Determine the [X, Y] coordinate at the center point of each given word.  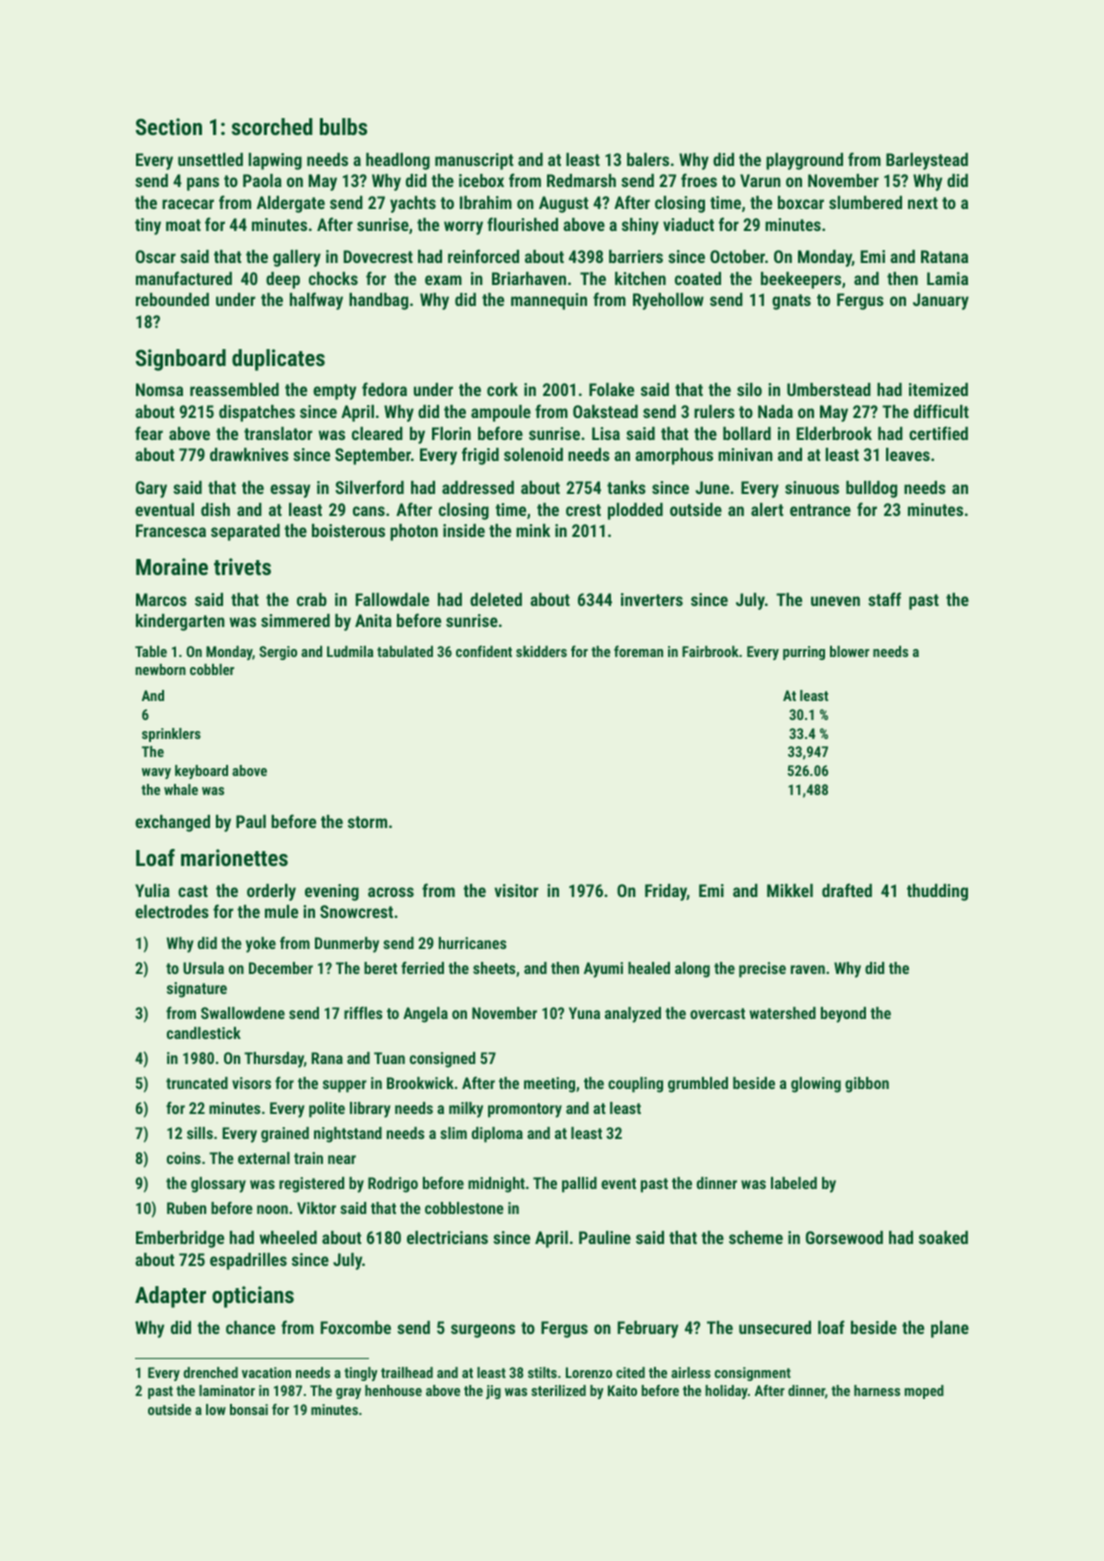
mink [533, 530]
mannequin [549, 301]
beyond [843, 1015]
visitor [516, 890]
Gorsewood [844, 1237]
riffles [363, 1012]
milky [466, 1110]
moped [924, 1392]
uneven [835, 601]
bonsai [249, 1409]
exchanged [172, 823]
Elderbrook [834, 433]
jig [493, 1392]
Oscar [156, 256]
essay [290, 491]
